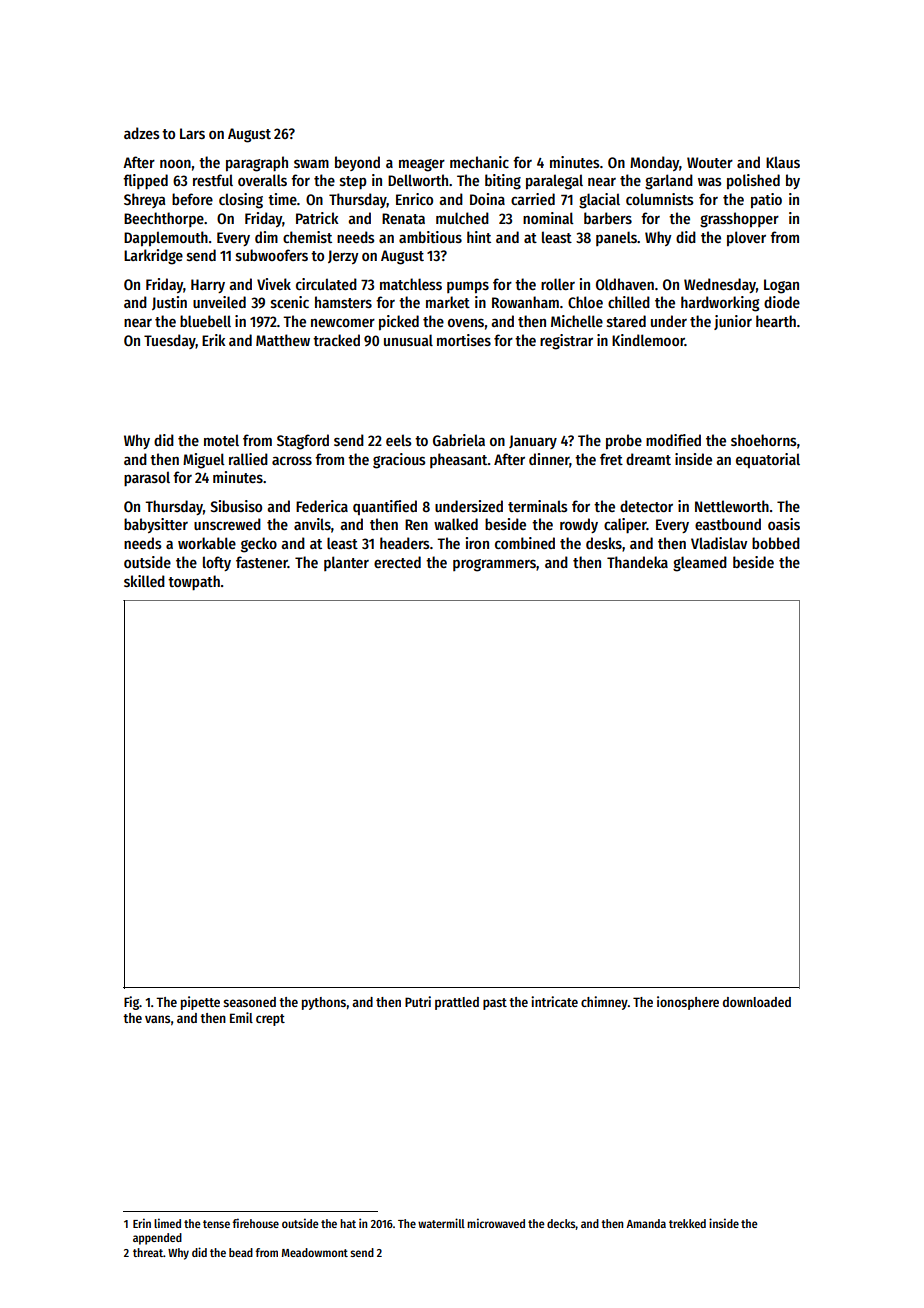 Image resolution: width=924 pixels, height=1308 pixels. I want to click on pipette, so click(200, 1003).
